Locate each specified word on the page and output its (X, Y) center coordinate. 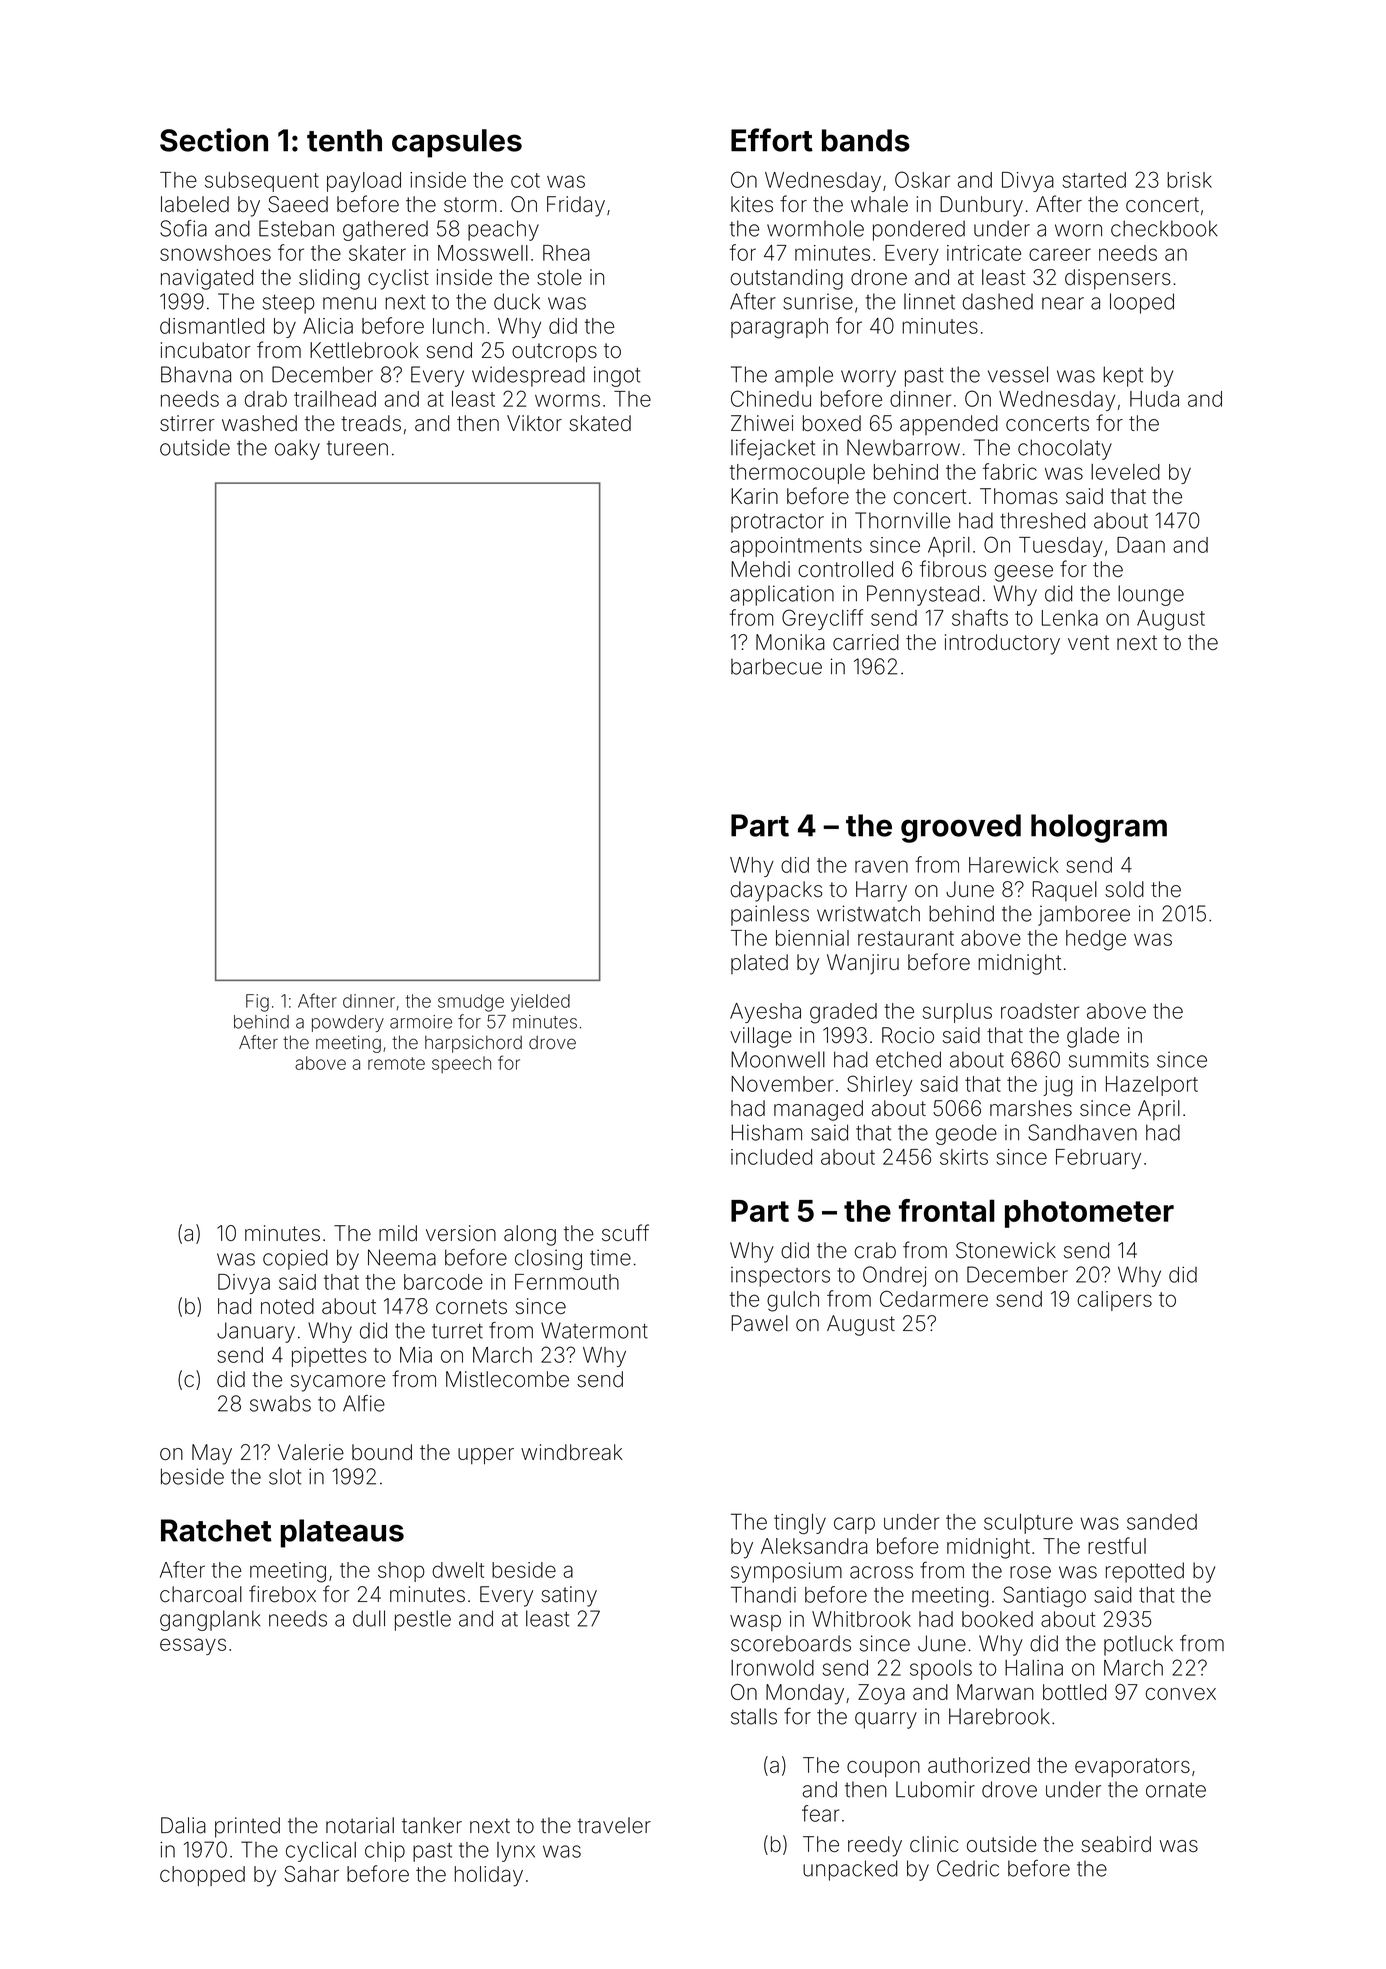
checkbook (1164, 228)
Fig (257, 1003)
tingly (800, 1524)
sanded (1162, 1522)
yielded (540, 1003)
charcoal (201, 1594)
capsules (457, 143)
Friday (576, 206)
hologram (1099, 828)
